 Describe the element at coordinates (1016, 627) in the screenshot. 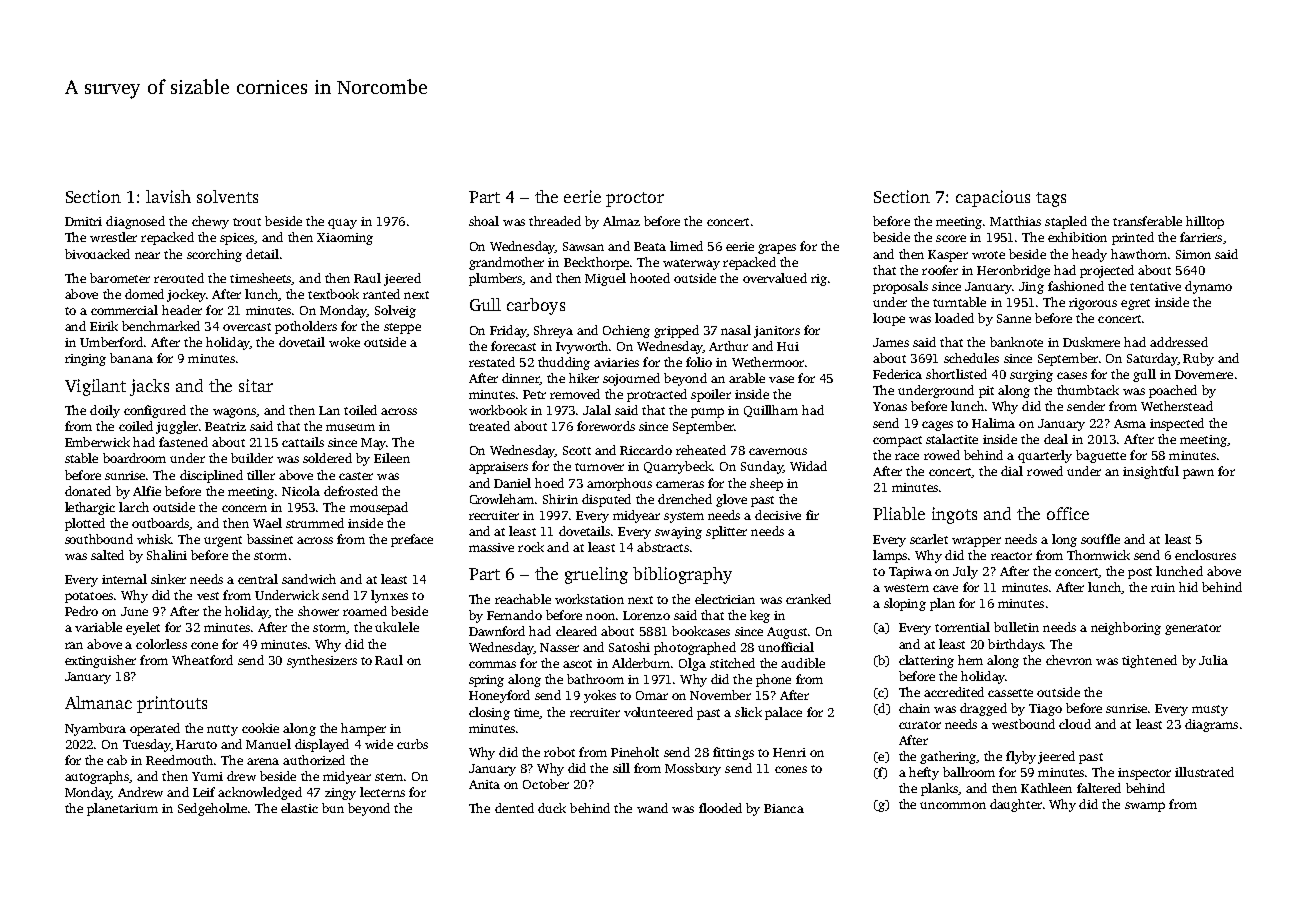

I see `bulletin` at that location.
